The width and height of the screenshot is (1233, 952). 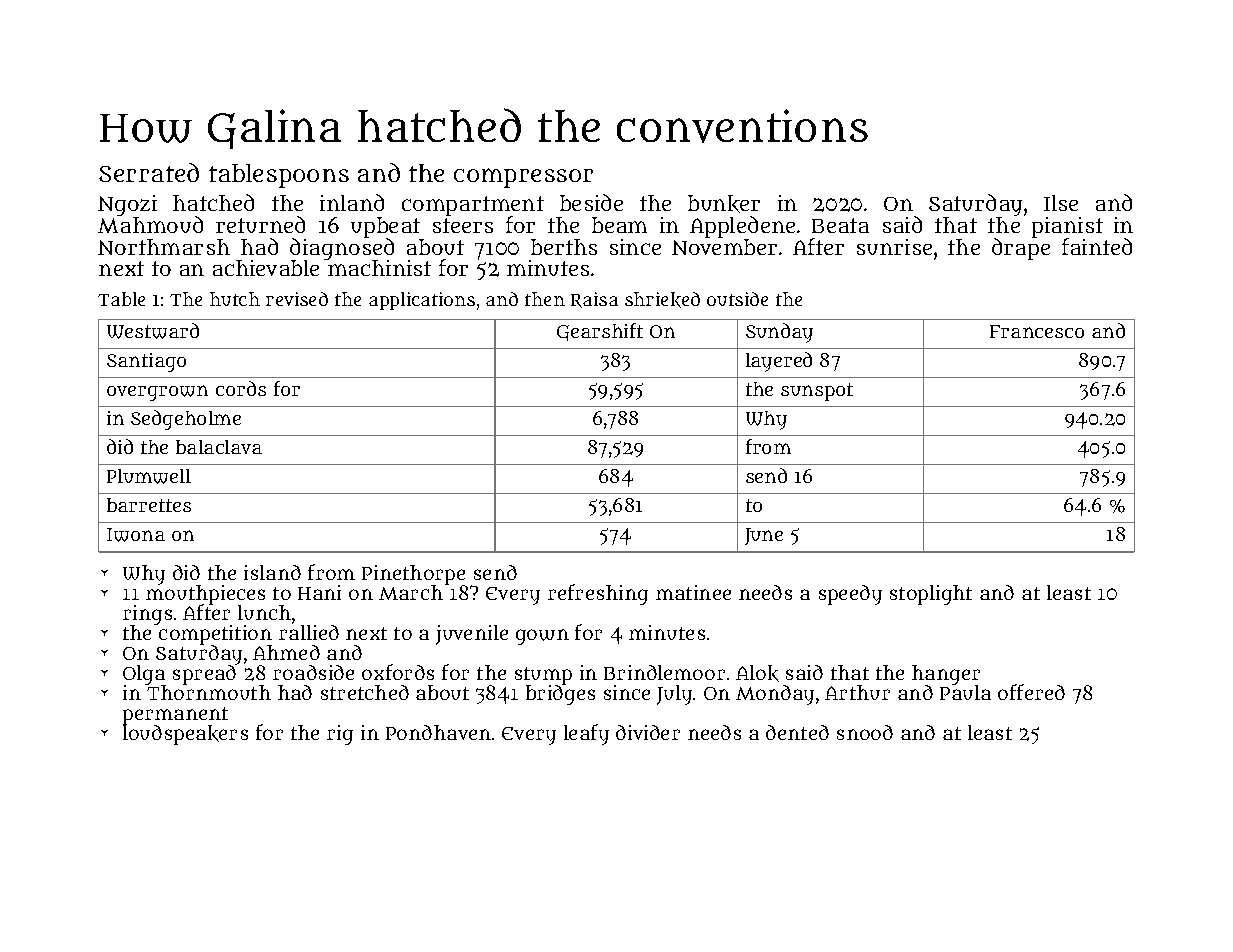 What do you see at coordinates (127, 205) in the screenshot?
I see `Ngozi` at bounding box center [127, 205].
